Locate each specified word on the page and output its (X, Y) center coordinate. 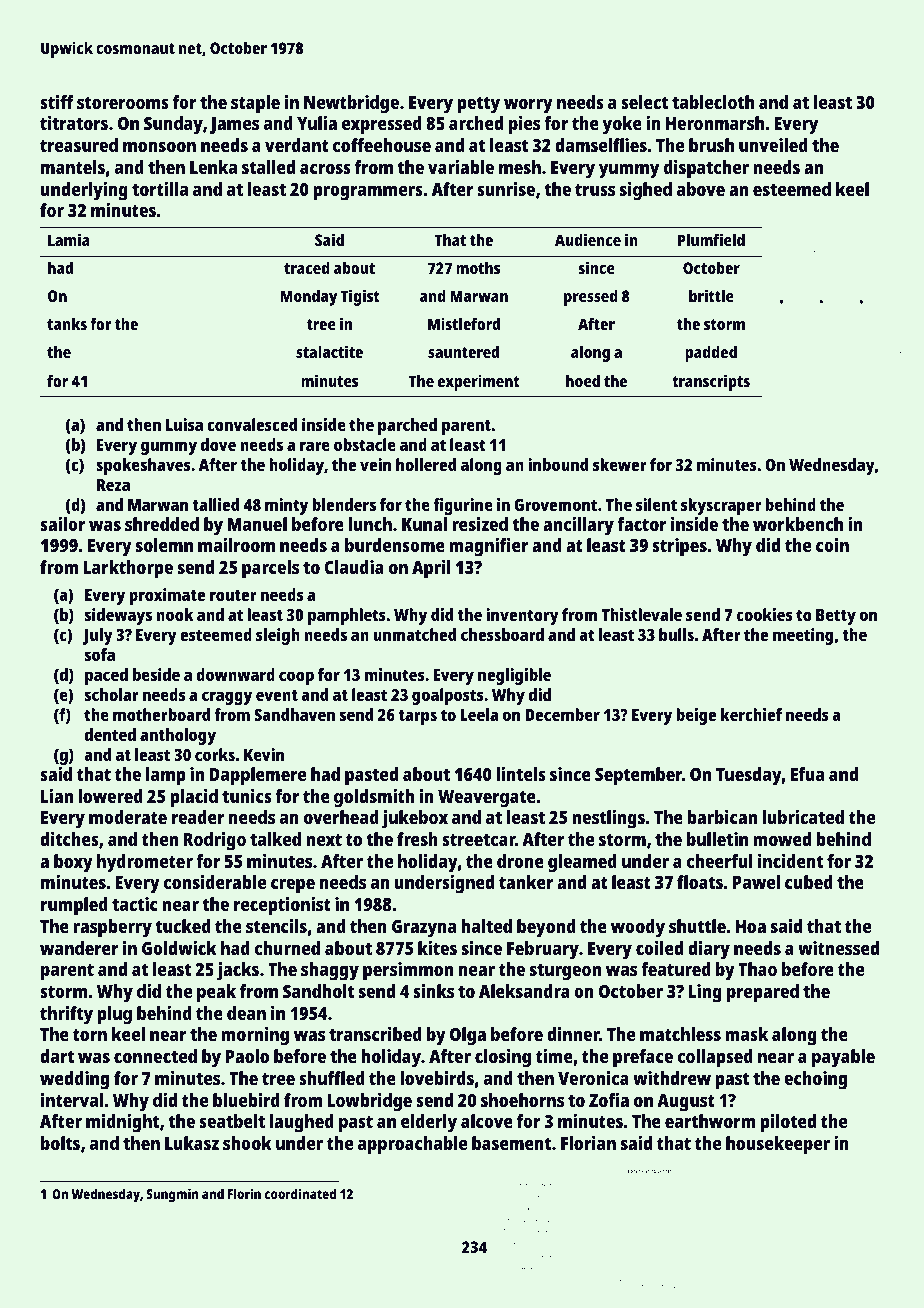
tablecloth (713, 102)
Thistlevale (642, 614)
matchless (680, 1034)
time (554, 1056)
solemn (164, 545)
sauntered (463, 352)
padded (711, 354)
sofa (100, 654)
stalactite (329, 351)
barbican (722, 817)
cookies (764, 614)
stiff (57, 102)
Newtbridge (351, 104)
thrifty (66, 1015)
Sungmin (172, 1195)
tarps (417, 717)
